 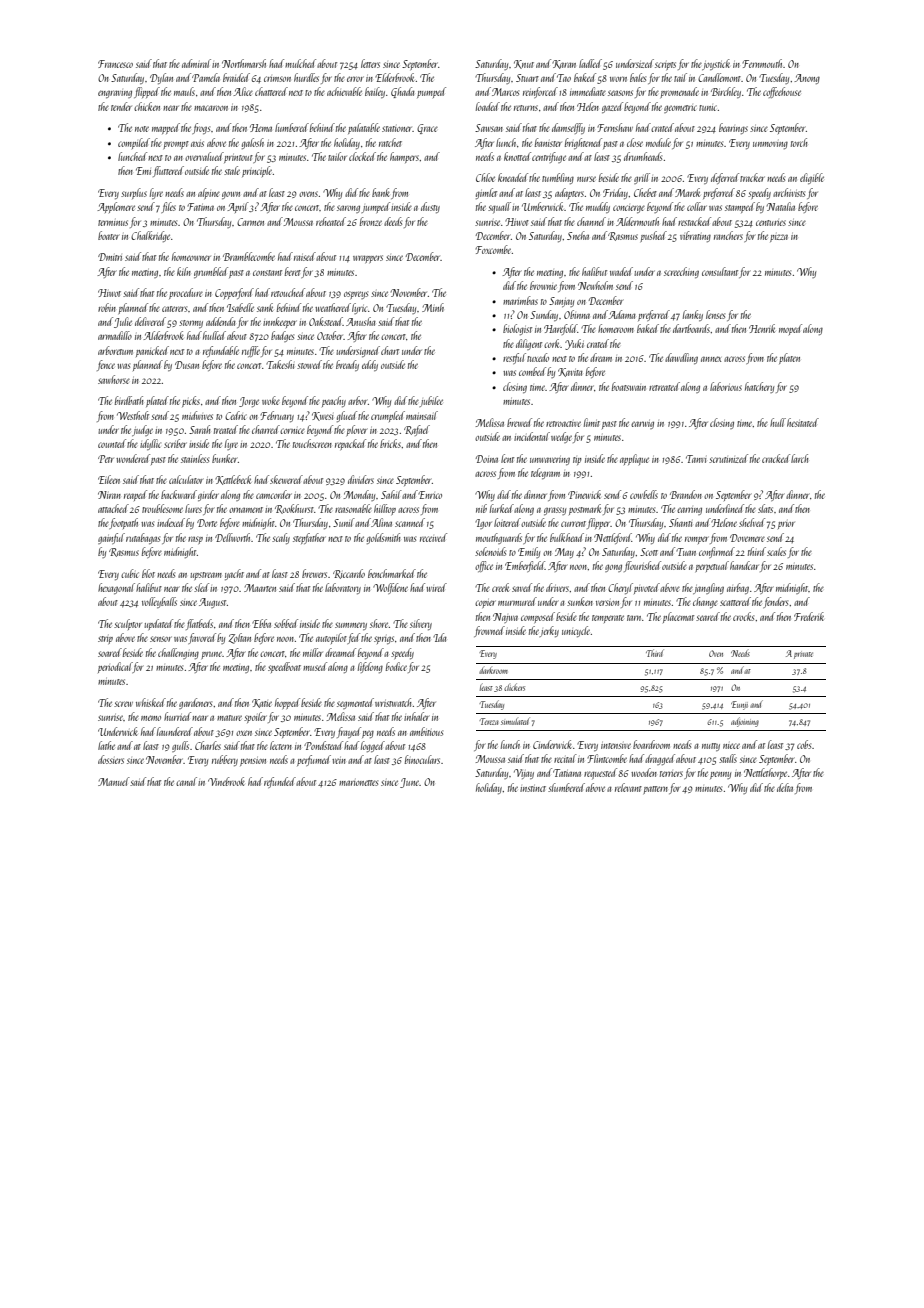 I want to click on canal, so click(x=186, y=781).
